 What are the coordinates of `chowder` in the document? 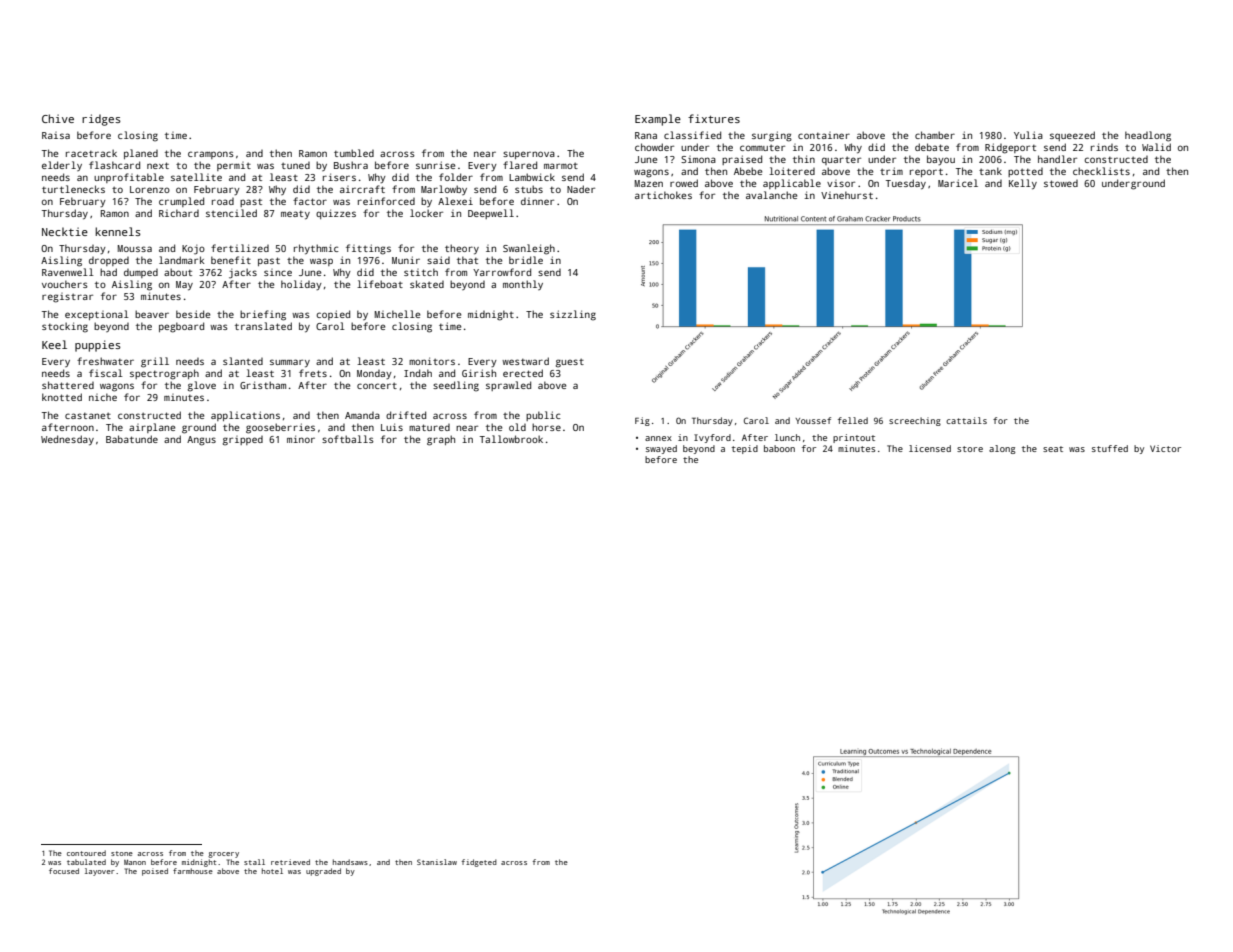 It's located at (654, 147).
